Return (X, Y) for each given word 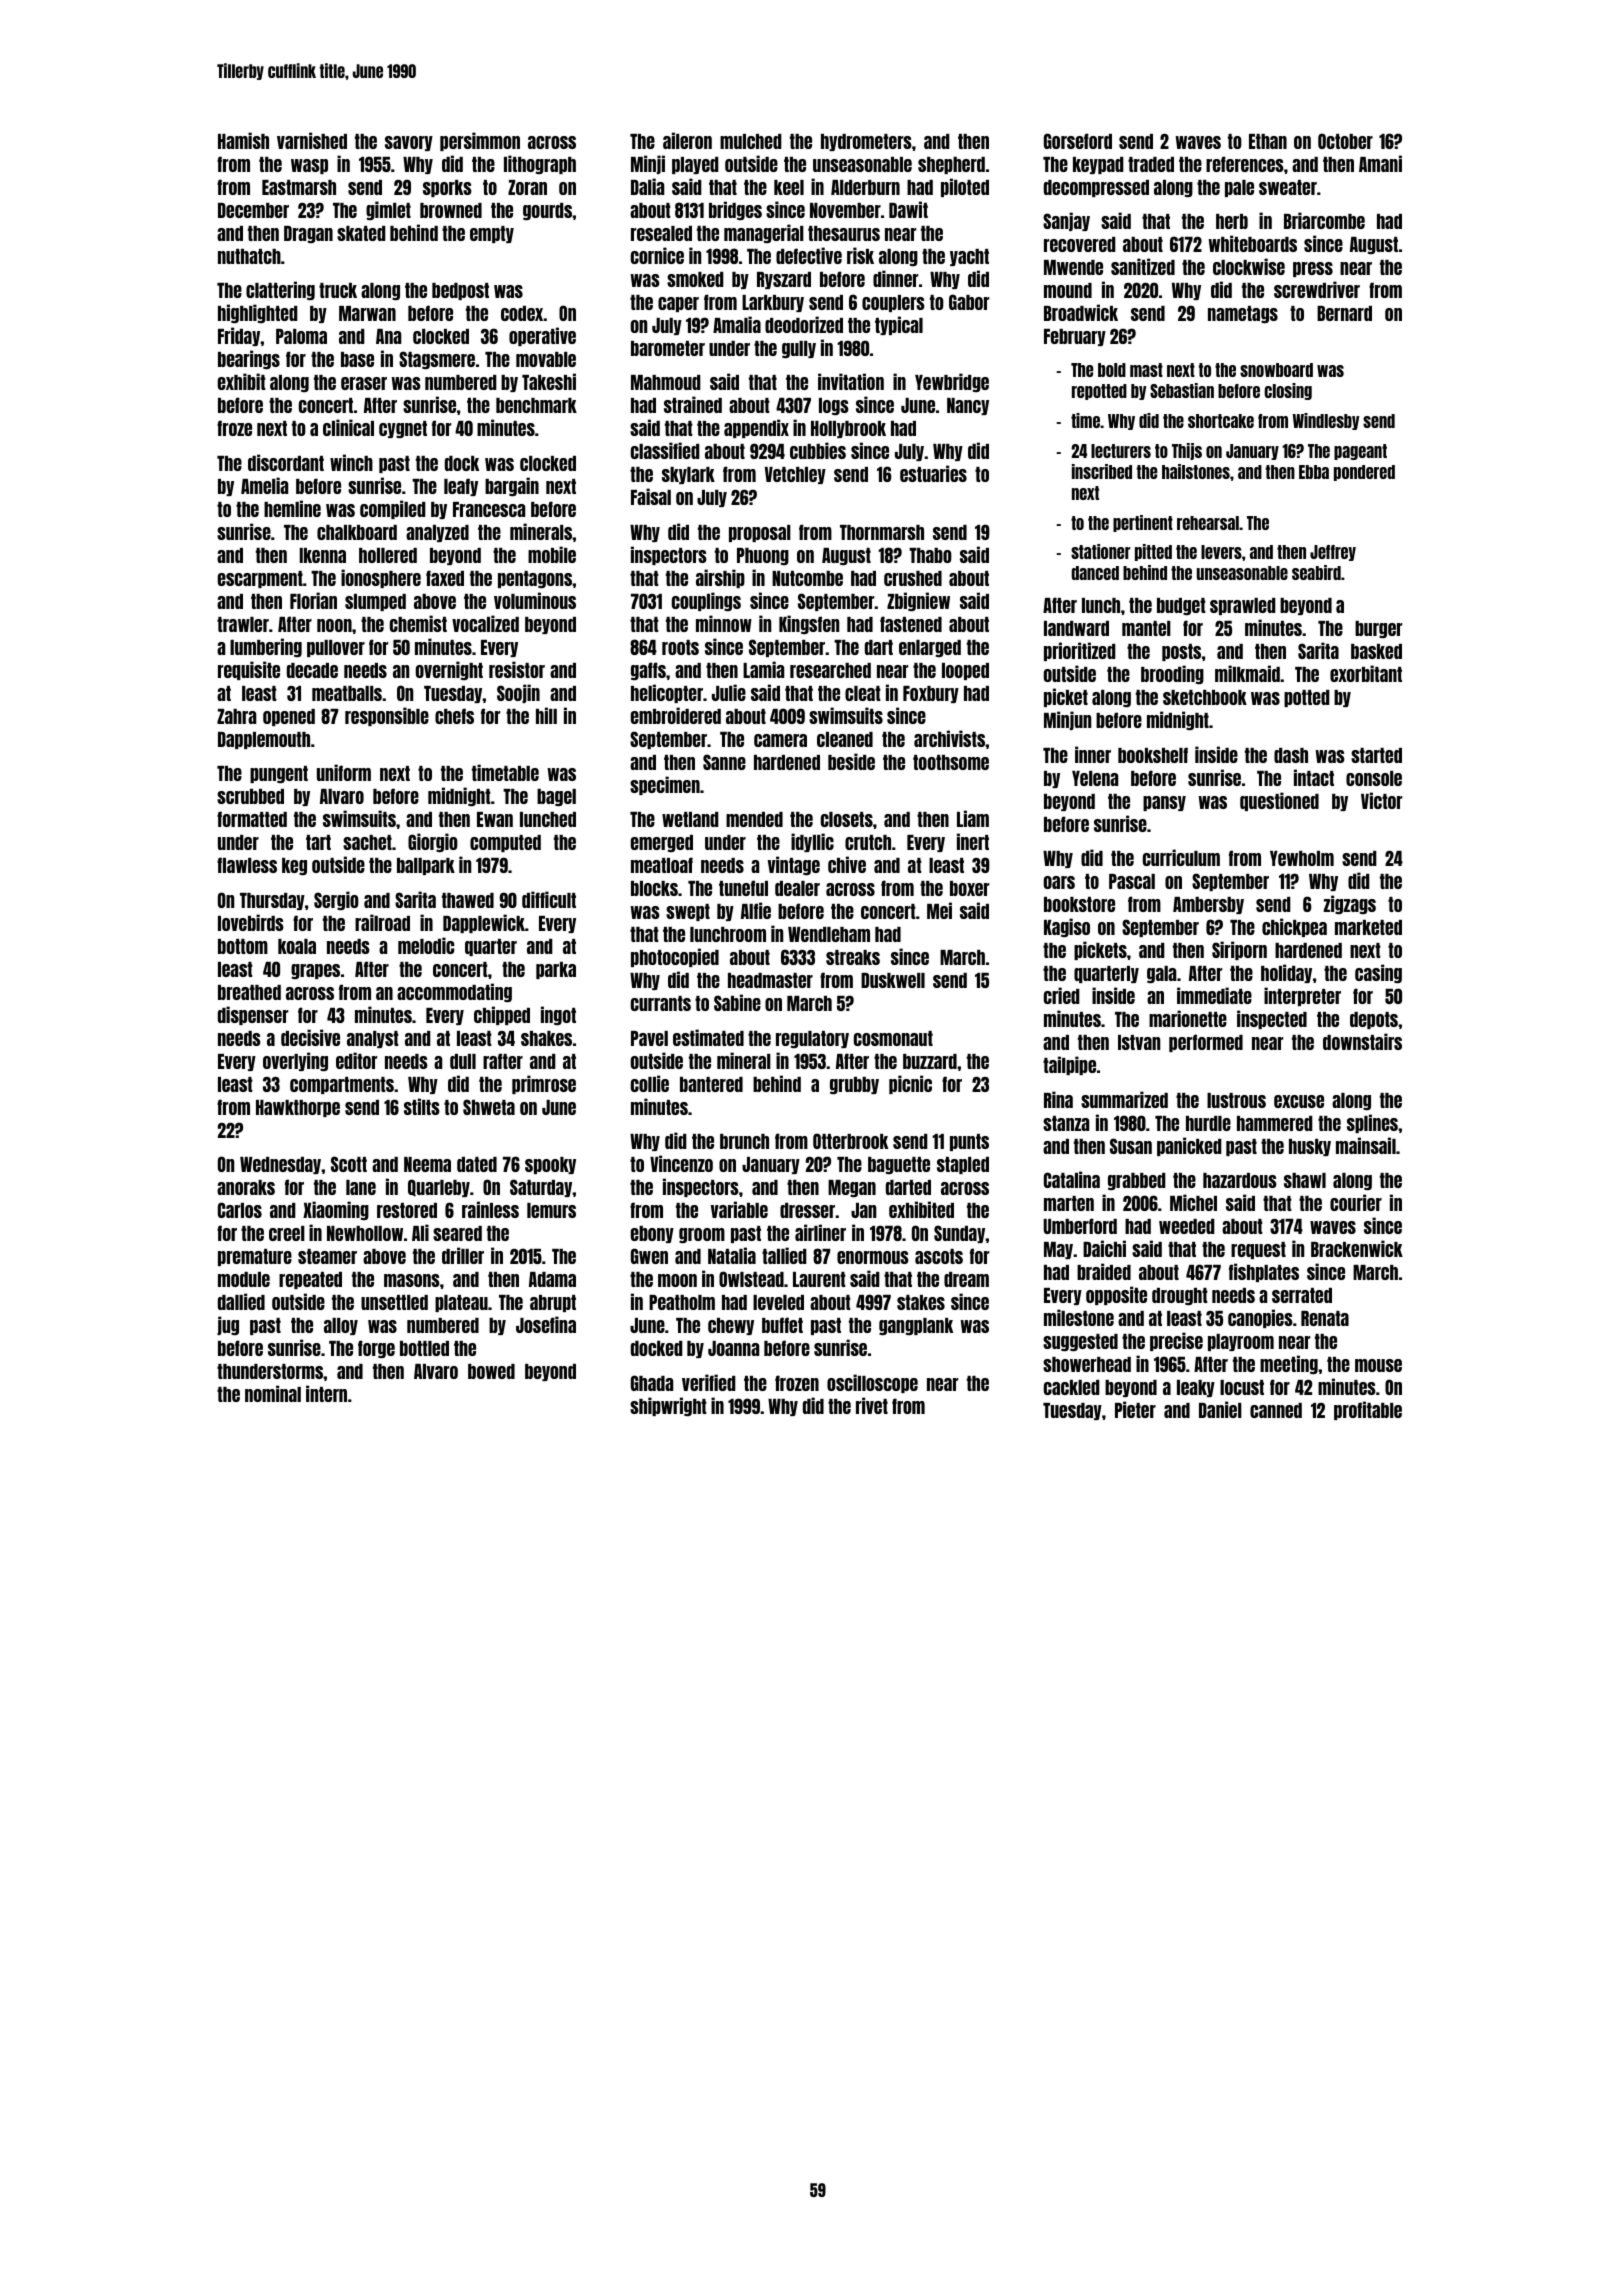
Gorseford (1078, 141)
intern (326, 1393)
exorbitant (1366, 673)
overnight (449, 670)
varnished (312, 140)
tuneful (743, 888)
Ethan (1268, 141)
